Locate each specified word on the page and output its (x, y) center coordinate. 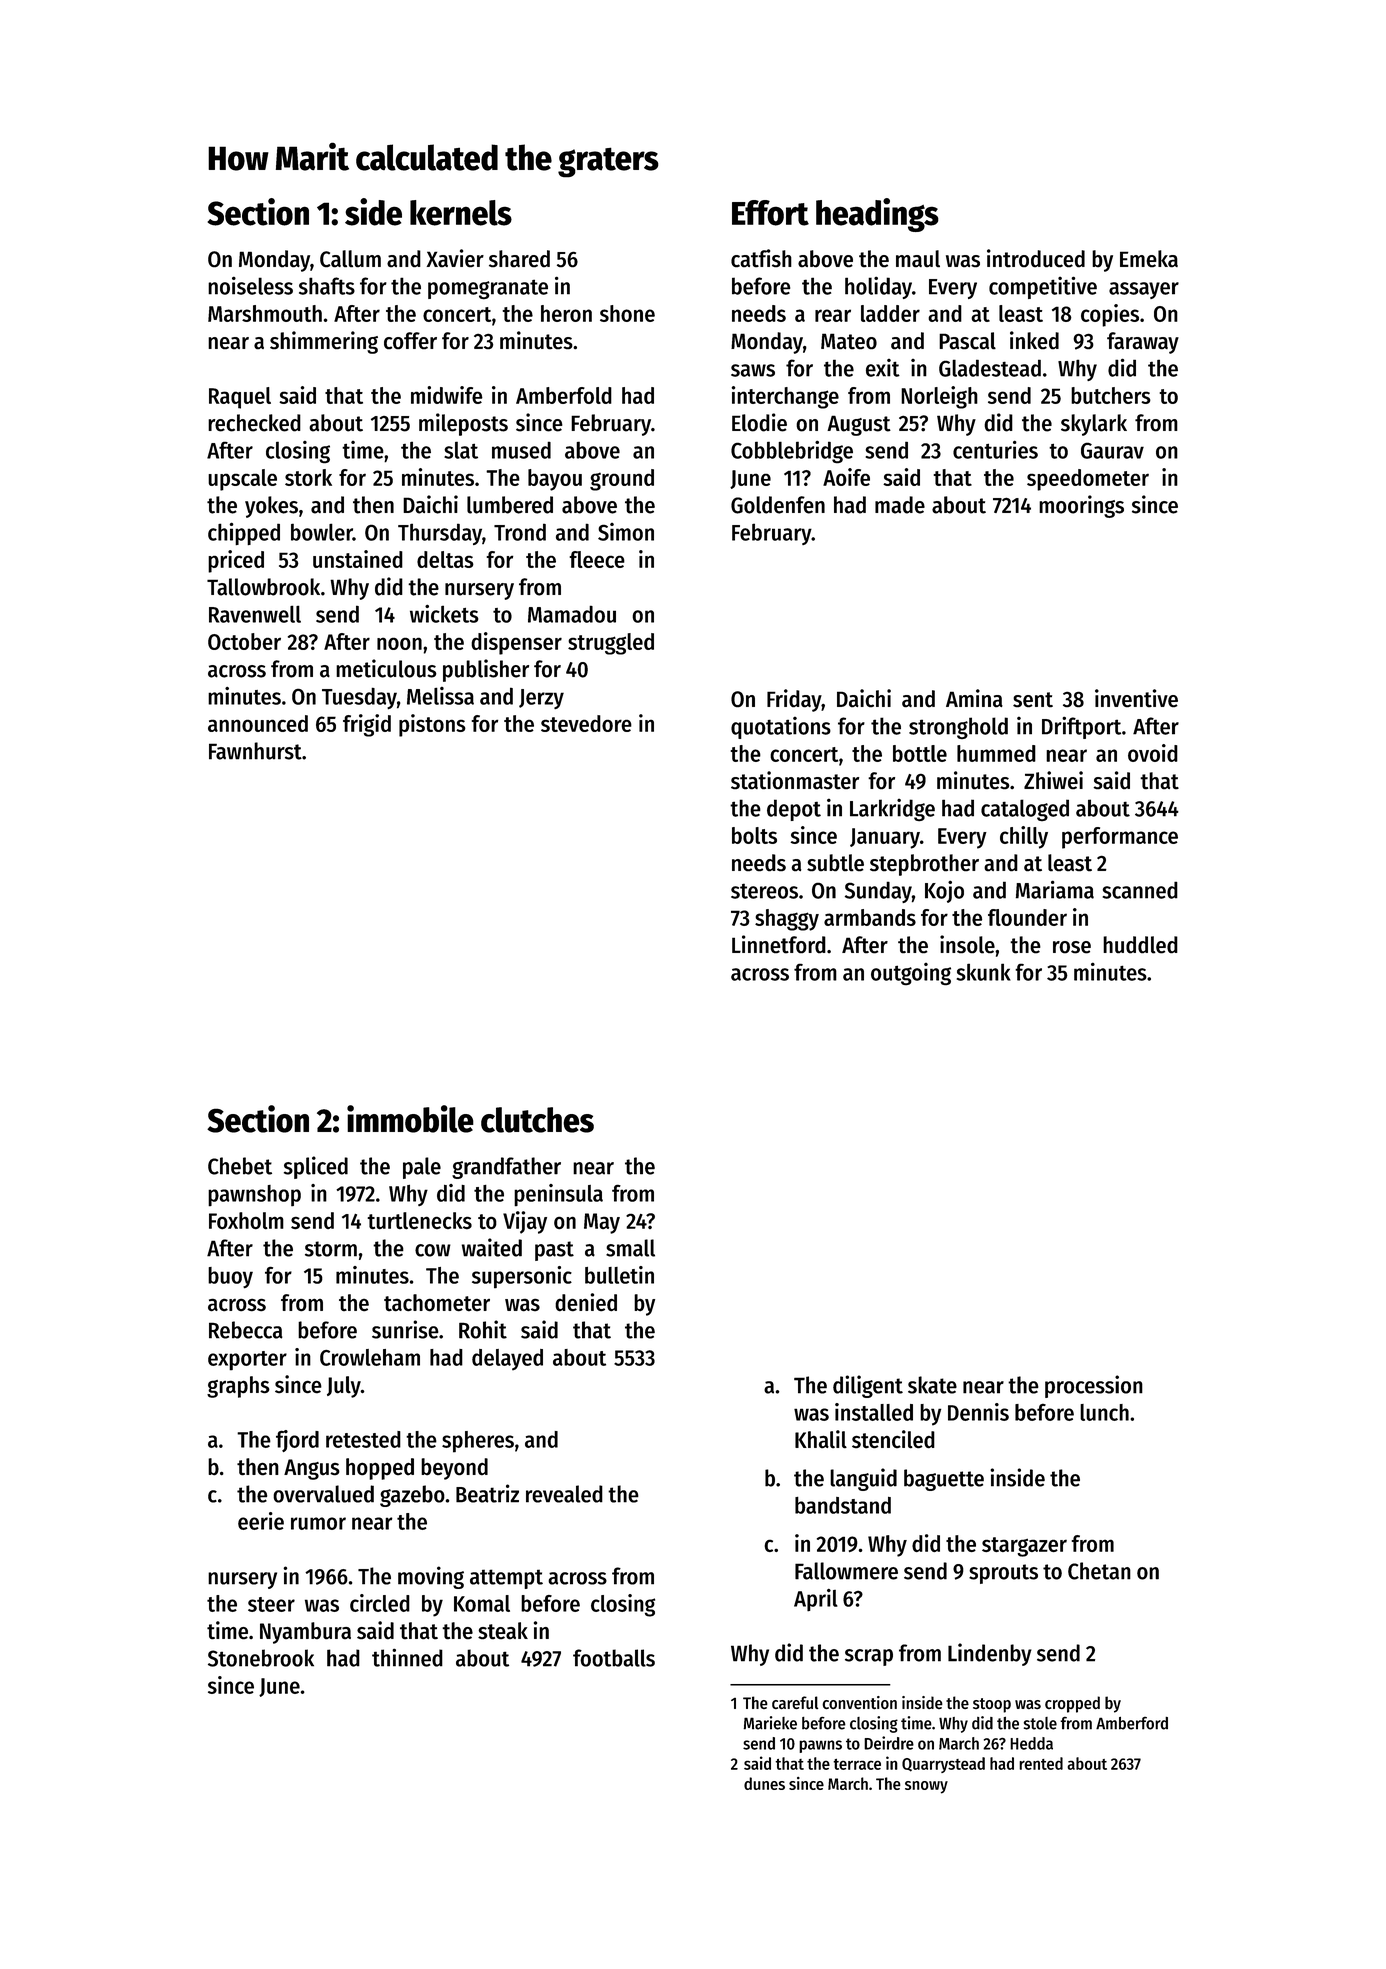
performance (1120, 838)
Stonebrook (261, 1658)
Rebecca (246, 1330)
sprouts (1003, 1574)
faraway (1143, 343)
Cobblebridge (792, 451)
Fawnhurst (255, 751)
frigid (367, 725)
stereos (764, 891)
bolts (754, 835)
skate (932, 1385)
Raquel (240, 398)
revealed (564, 1494)
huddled (1140, 945)
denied (586, 1302)
